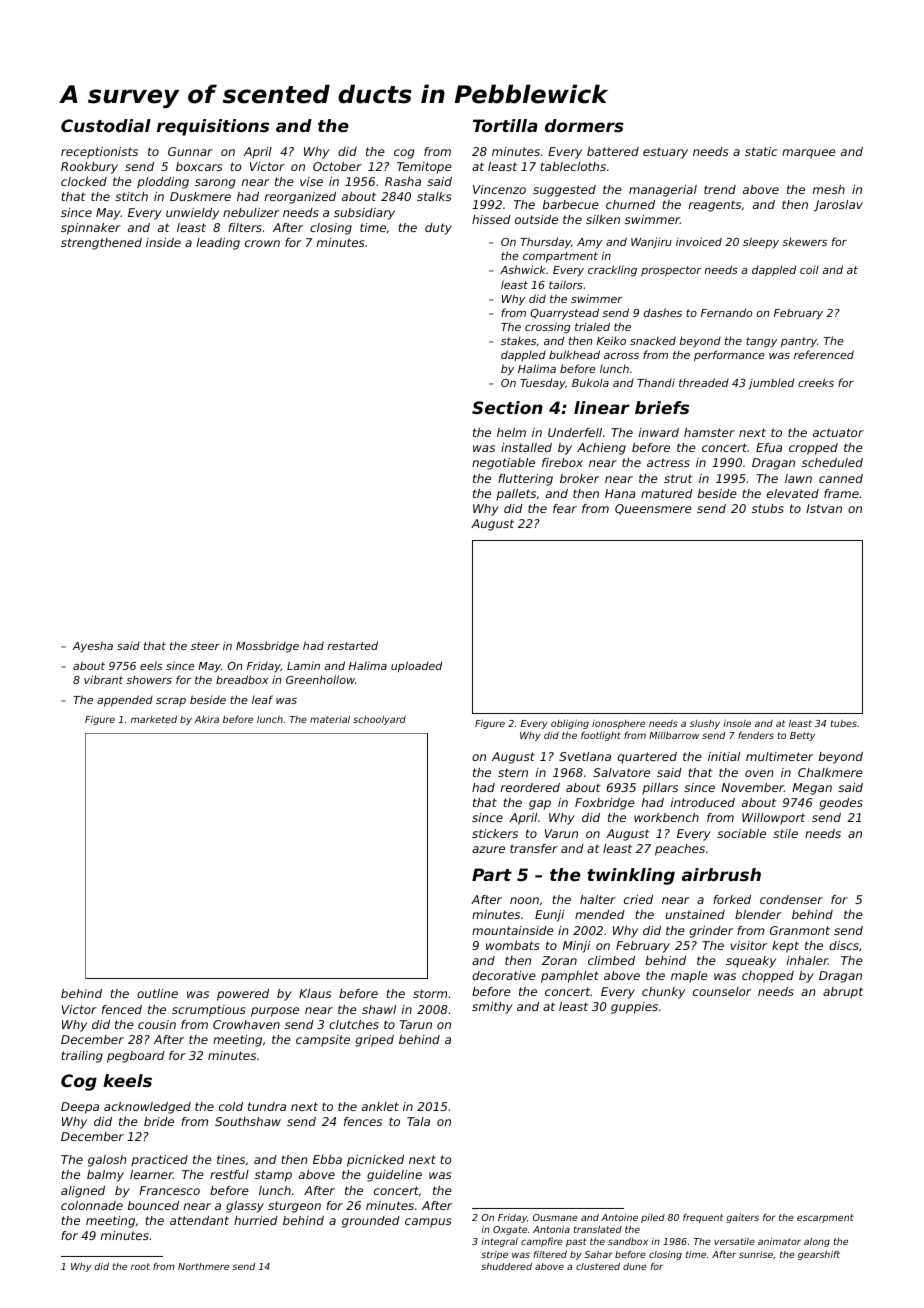 The height and width of the page is (1308, 924). I want to click on stubs, so click(768, 508).
